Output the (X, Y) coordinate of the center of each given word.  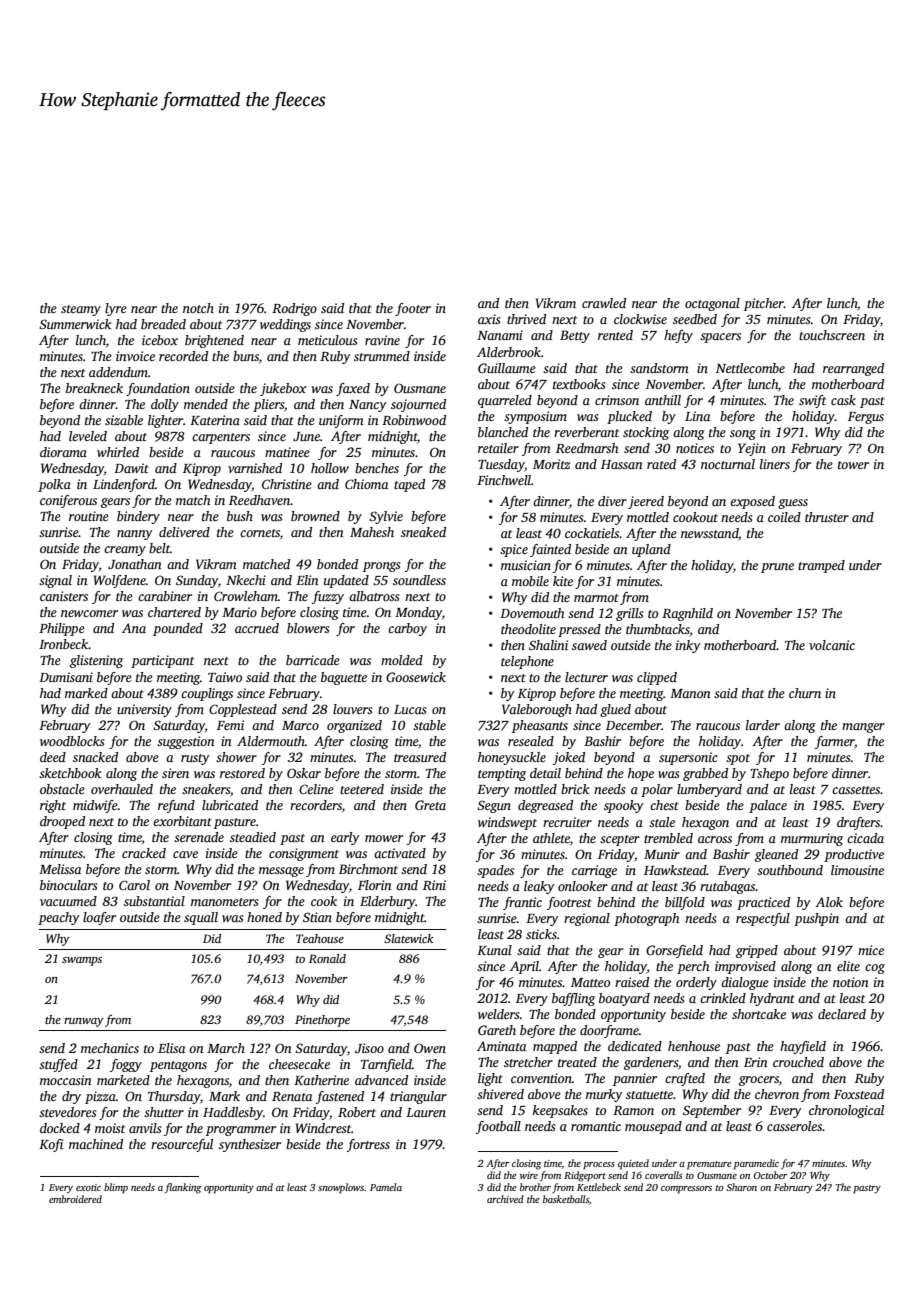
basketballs (566, 1199)
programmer (241, 1131)
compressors (686, 1190)
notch (198, 308)
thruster (827, 517)
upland (651, 550)
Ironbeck (63, 644)
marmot (596, 598)
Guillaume (507, 368)
